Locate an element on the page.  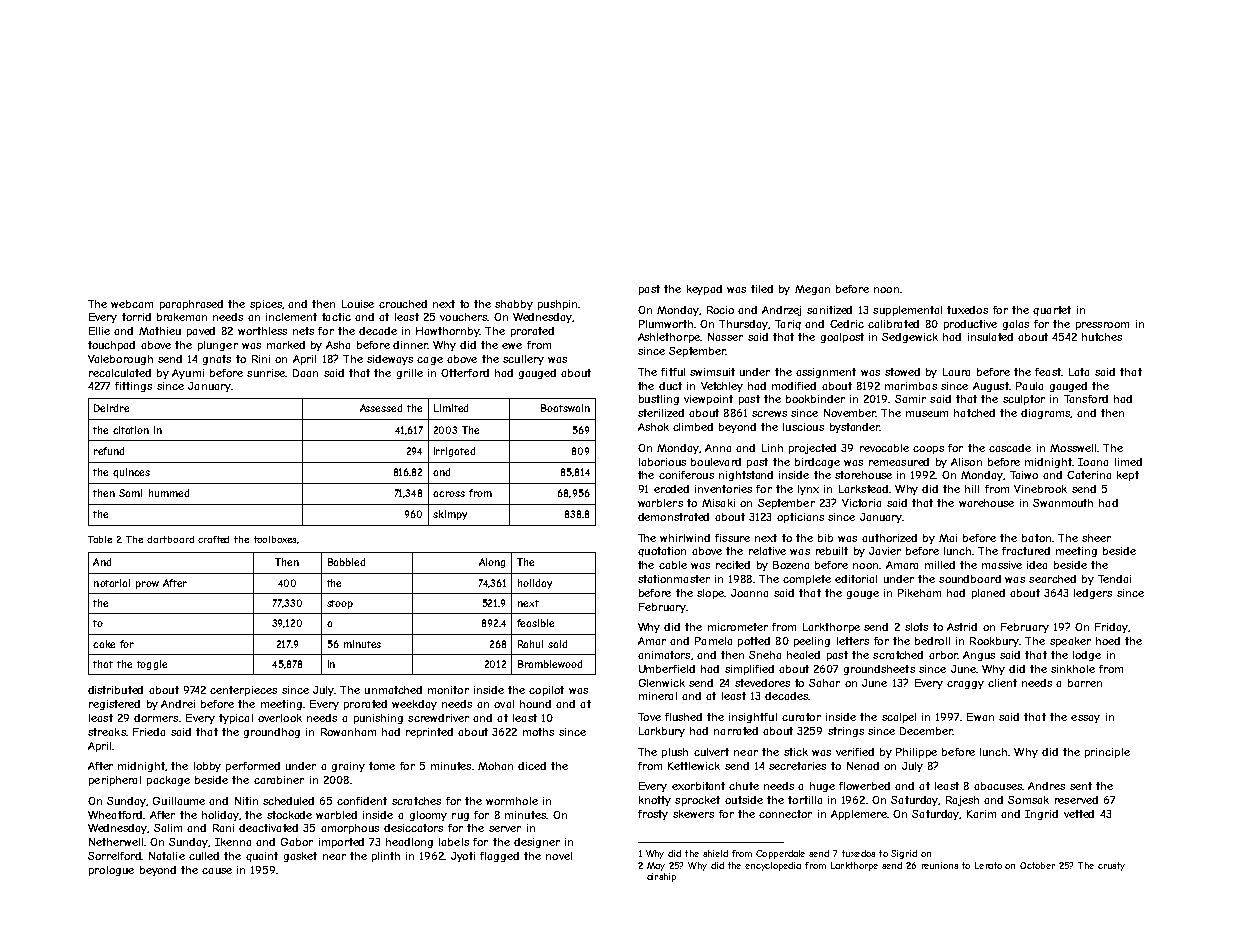
distributed is located at coordinates (115, 690).
